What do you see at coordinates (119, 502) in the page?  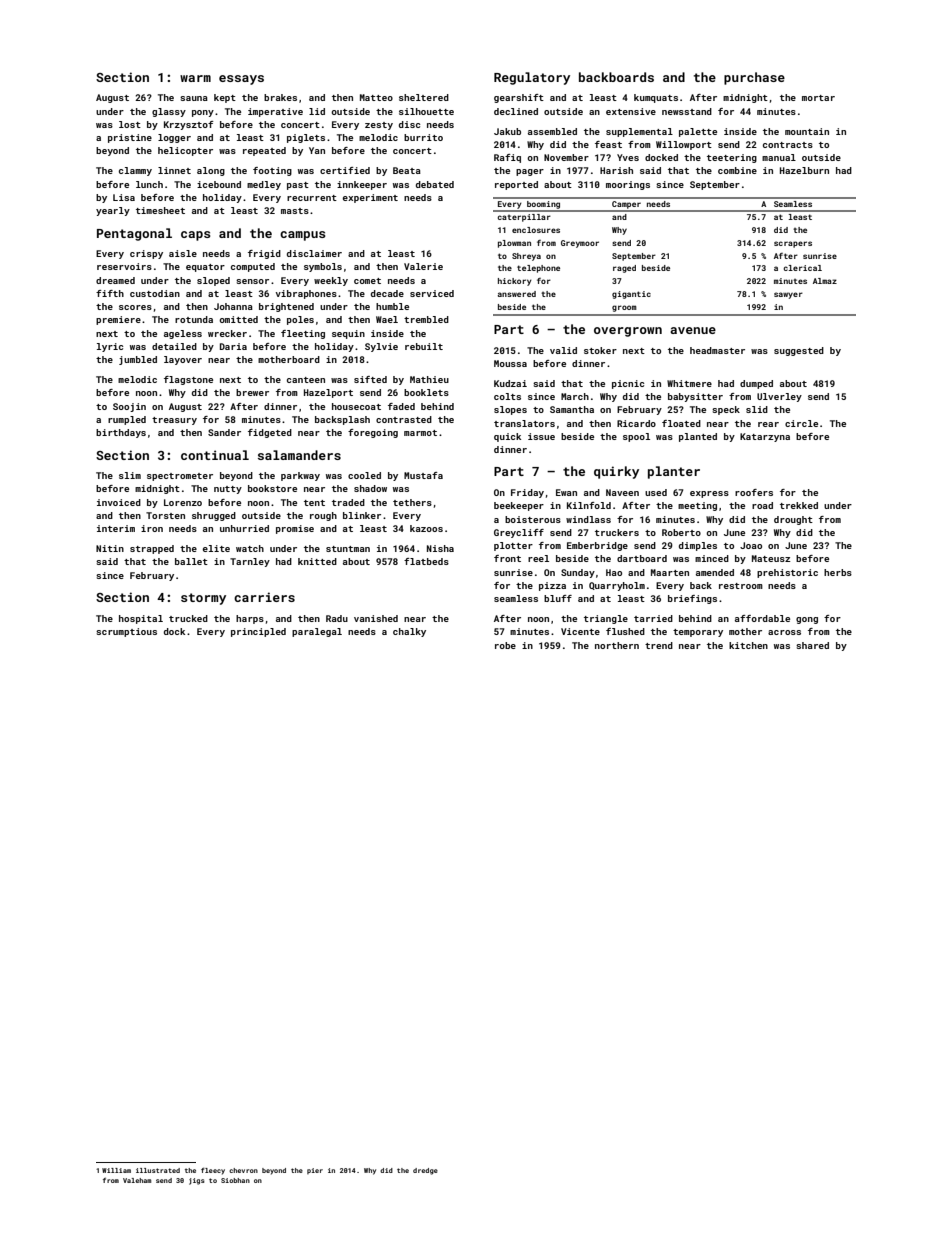 I see `invoiced` at bounding box center [119, 502].
